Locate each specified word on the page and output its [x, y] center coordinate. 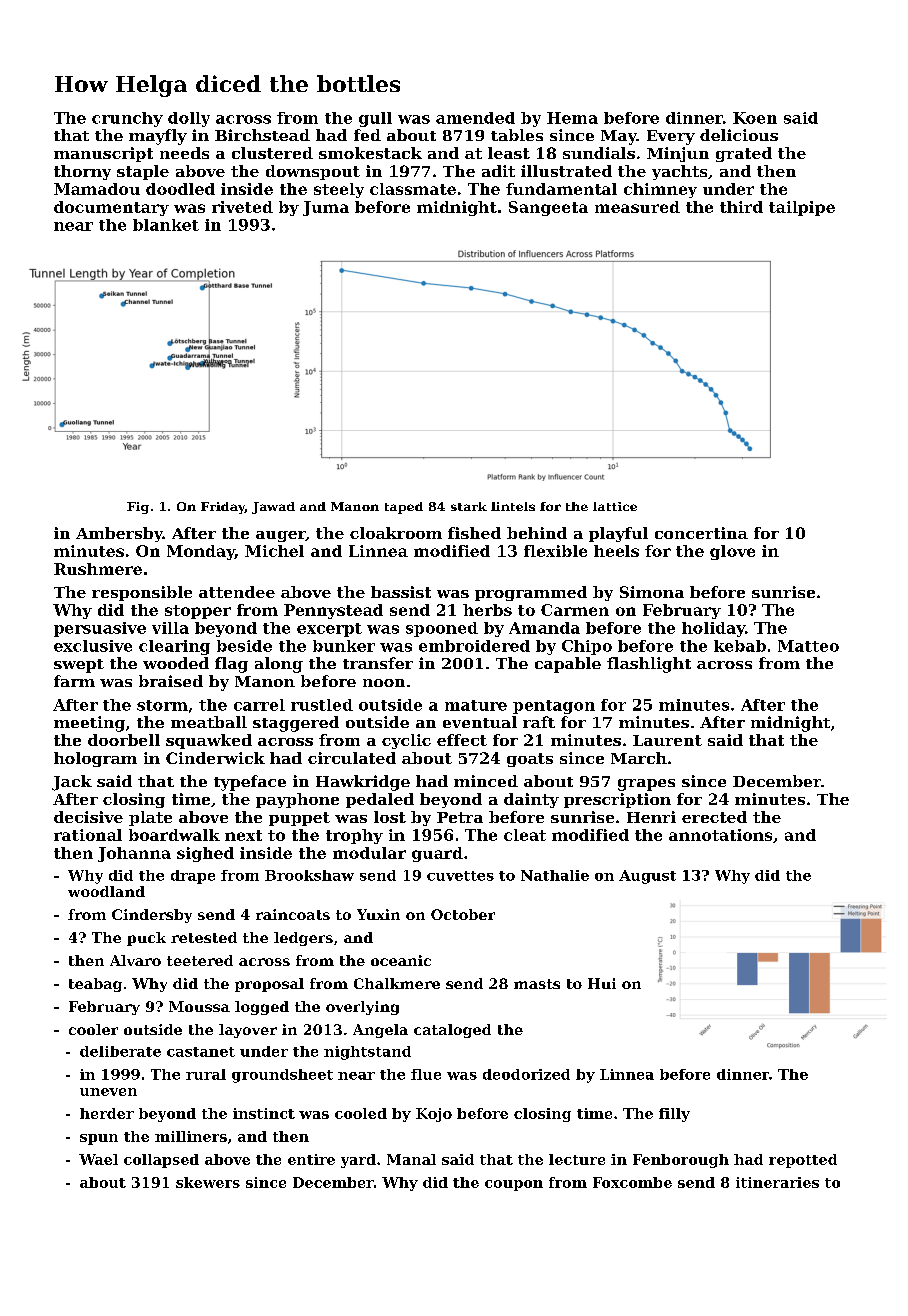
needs [184, 153]
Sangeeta [548, 208]
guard [437, 854]
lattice [615, 506]
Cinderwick [215, 758]
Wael [98, 1159]
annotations [720, 835]
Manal [411, 1159]
